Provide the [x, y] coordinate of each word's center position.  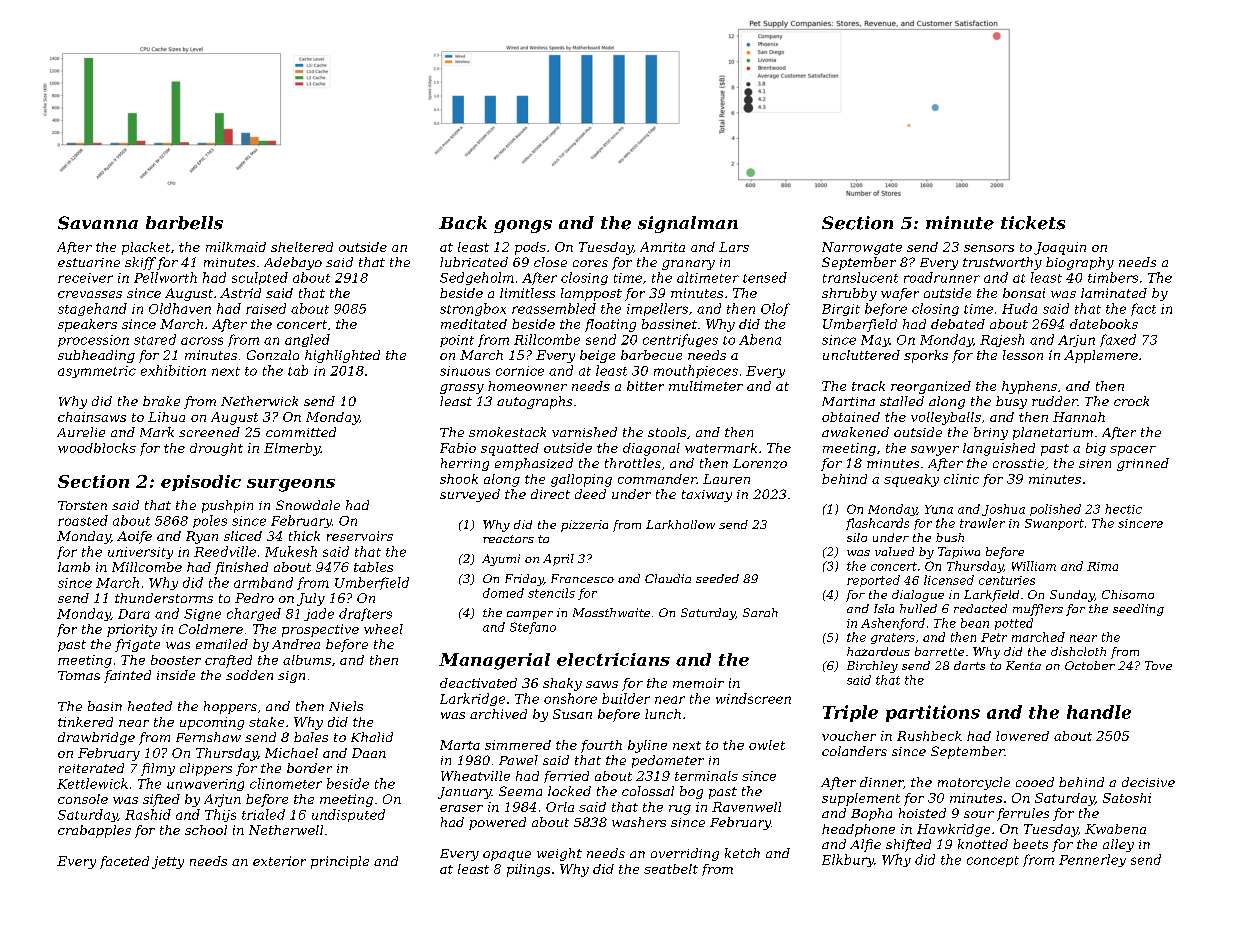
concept [993, 861]
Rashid [148, 814]
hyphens [1029, 387]
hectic [1123, 509]
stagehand [92, 309]
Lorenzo [760, 464]
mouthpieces [696, 371]
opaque [507, 856]
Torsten [82, 505]
